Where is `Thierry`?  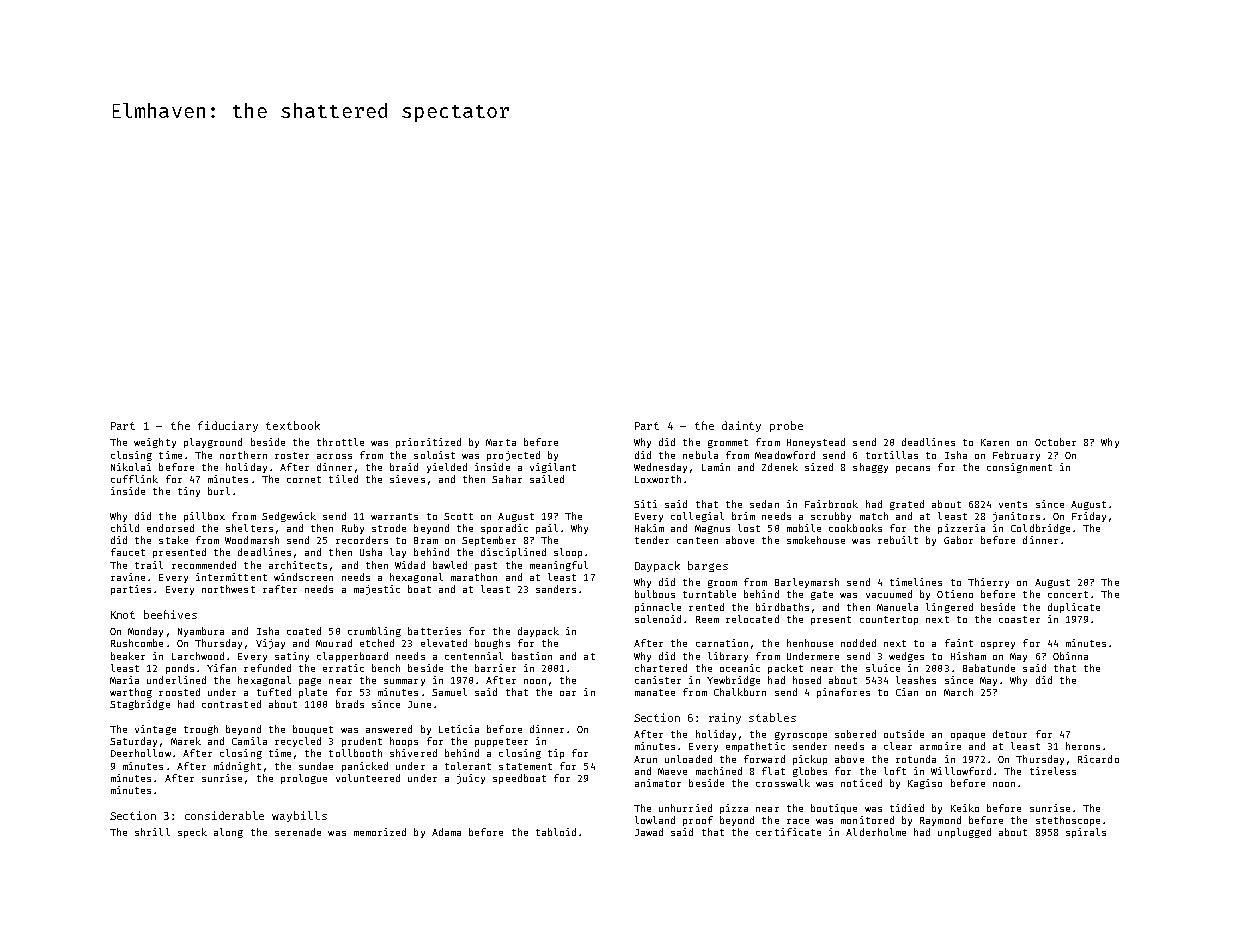 Thierry is located at coordinates (988, 583).
